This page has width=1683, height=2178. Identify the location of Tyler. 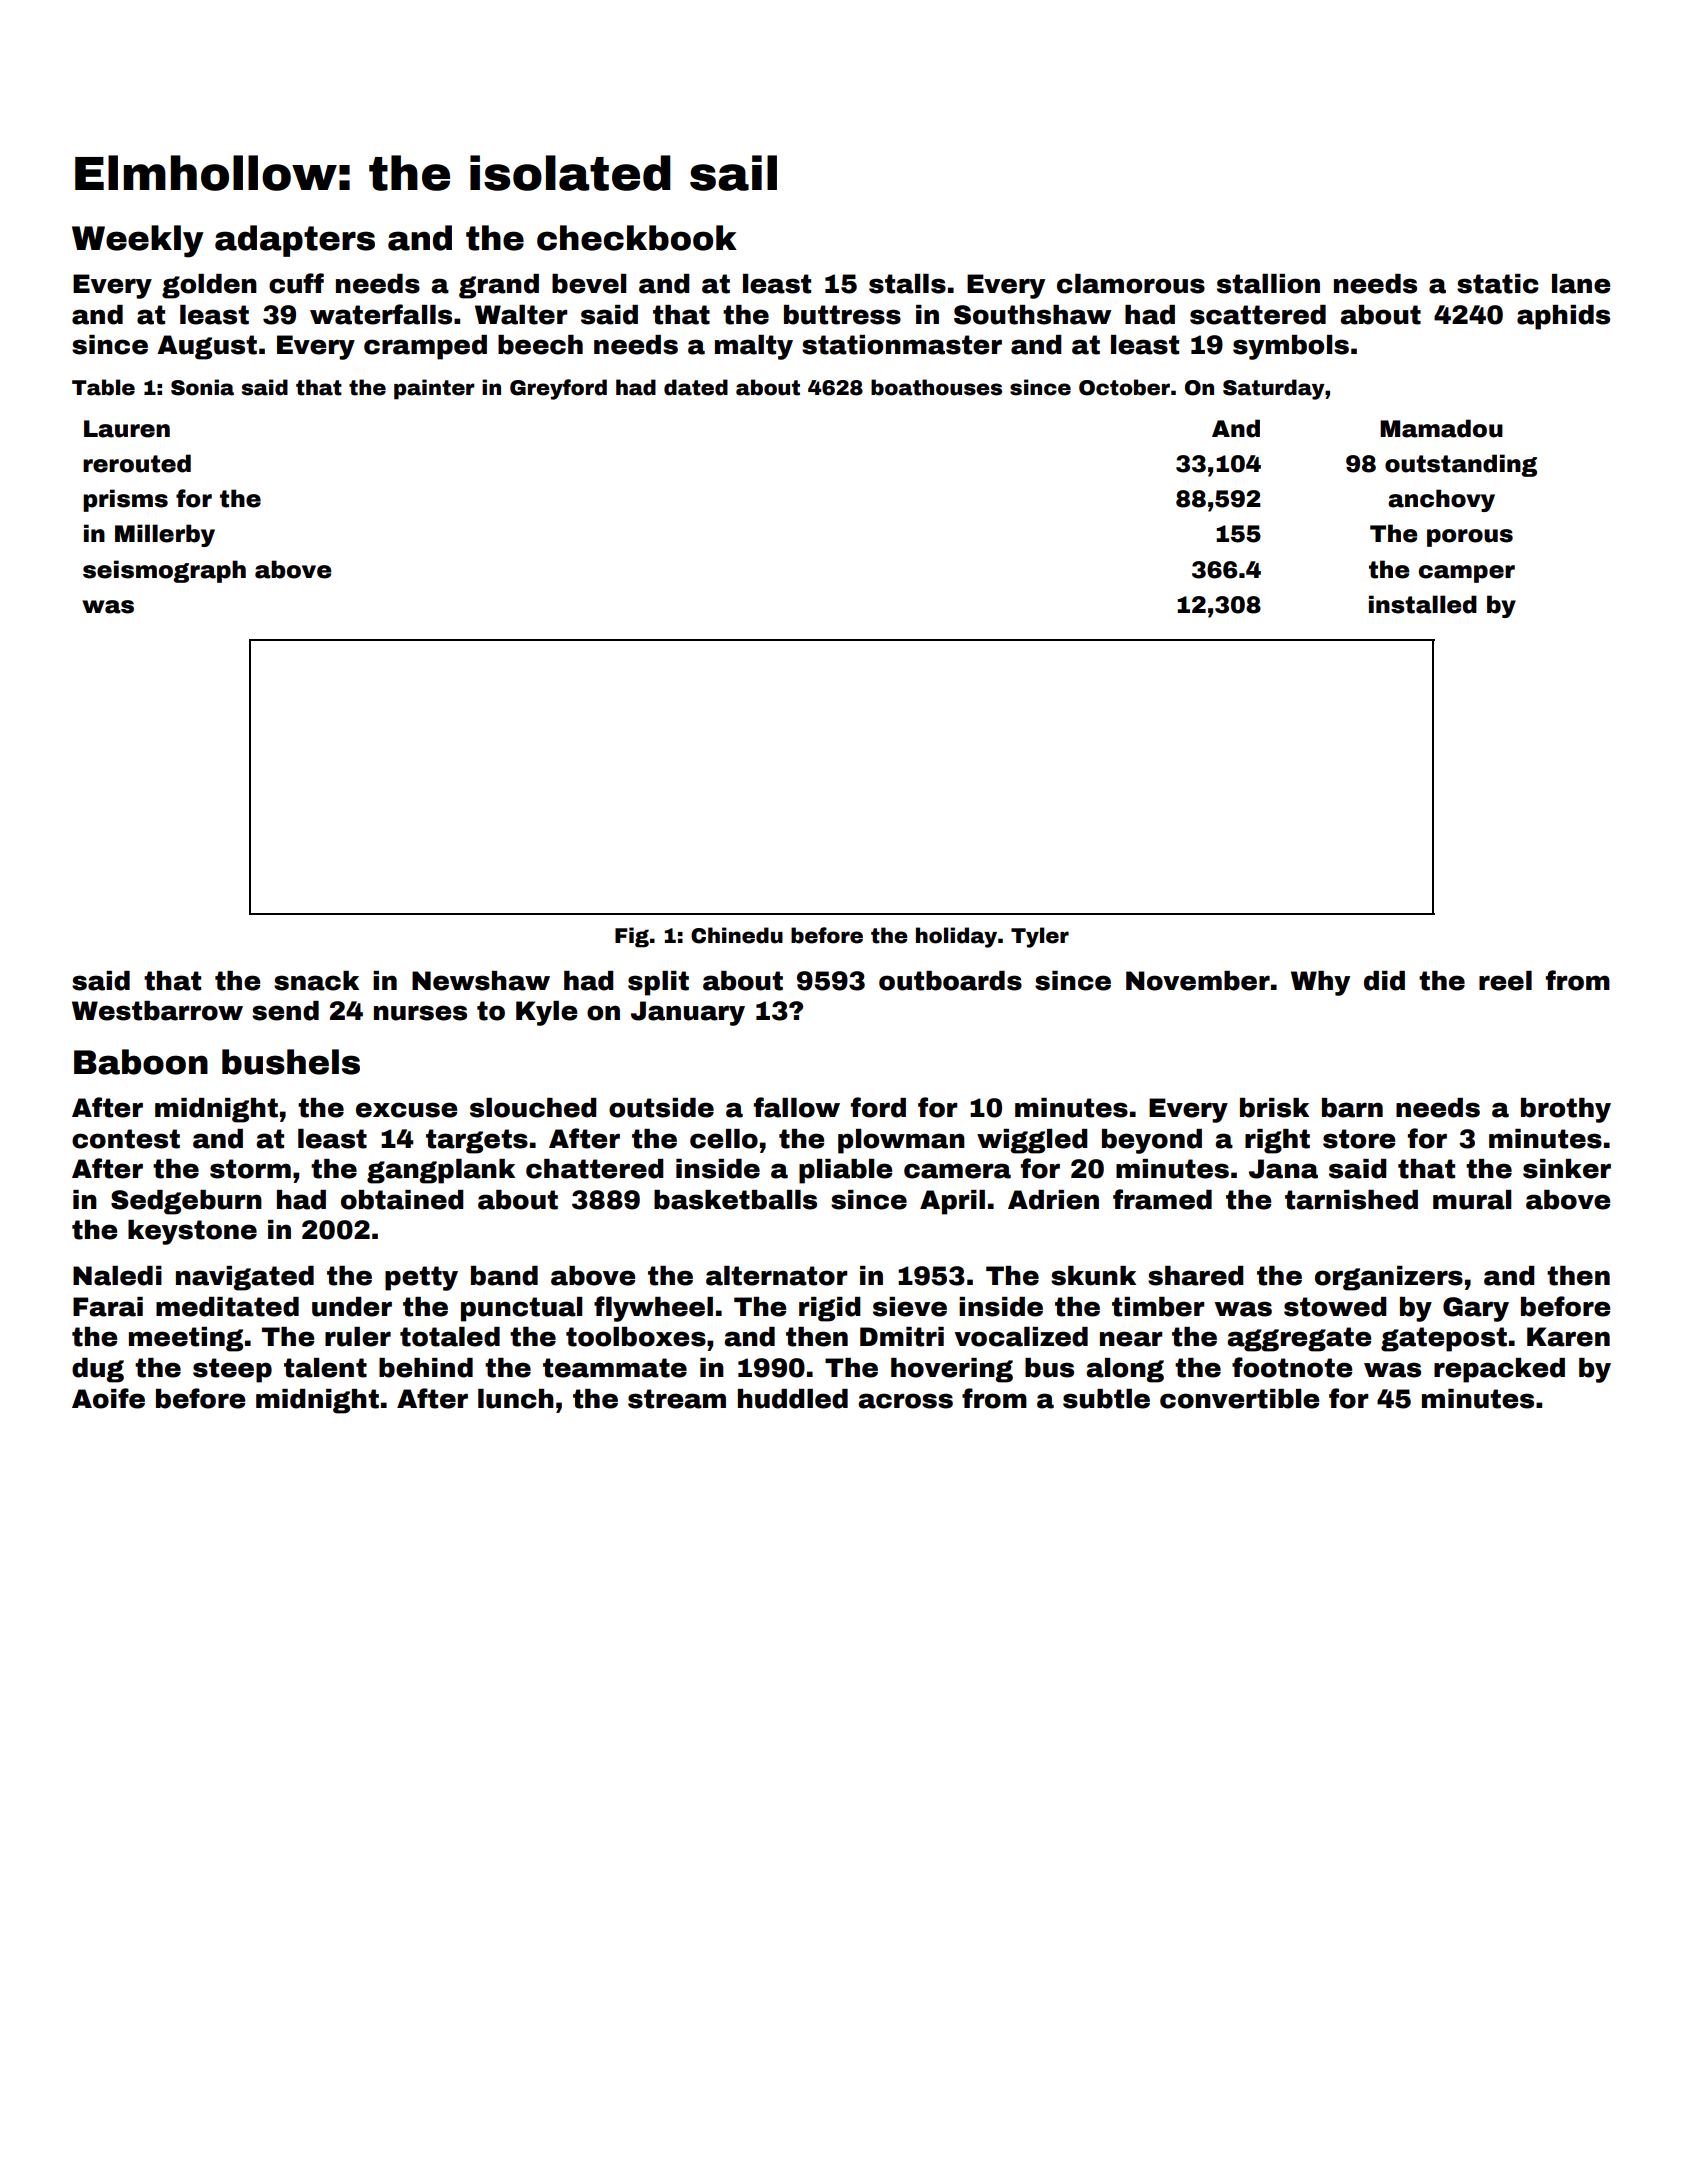
(1040, 937).
